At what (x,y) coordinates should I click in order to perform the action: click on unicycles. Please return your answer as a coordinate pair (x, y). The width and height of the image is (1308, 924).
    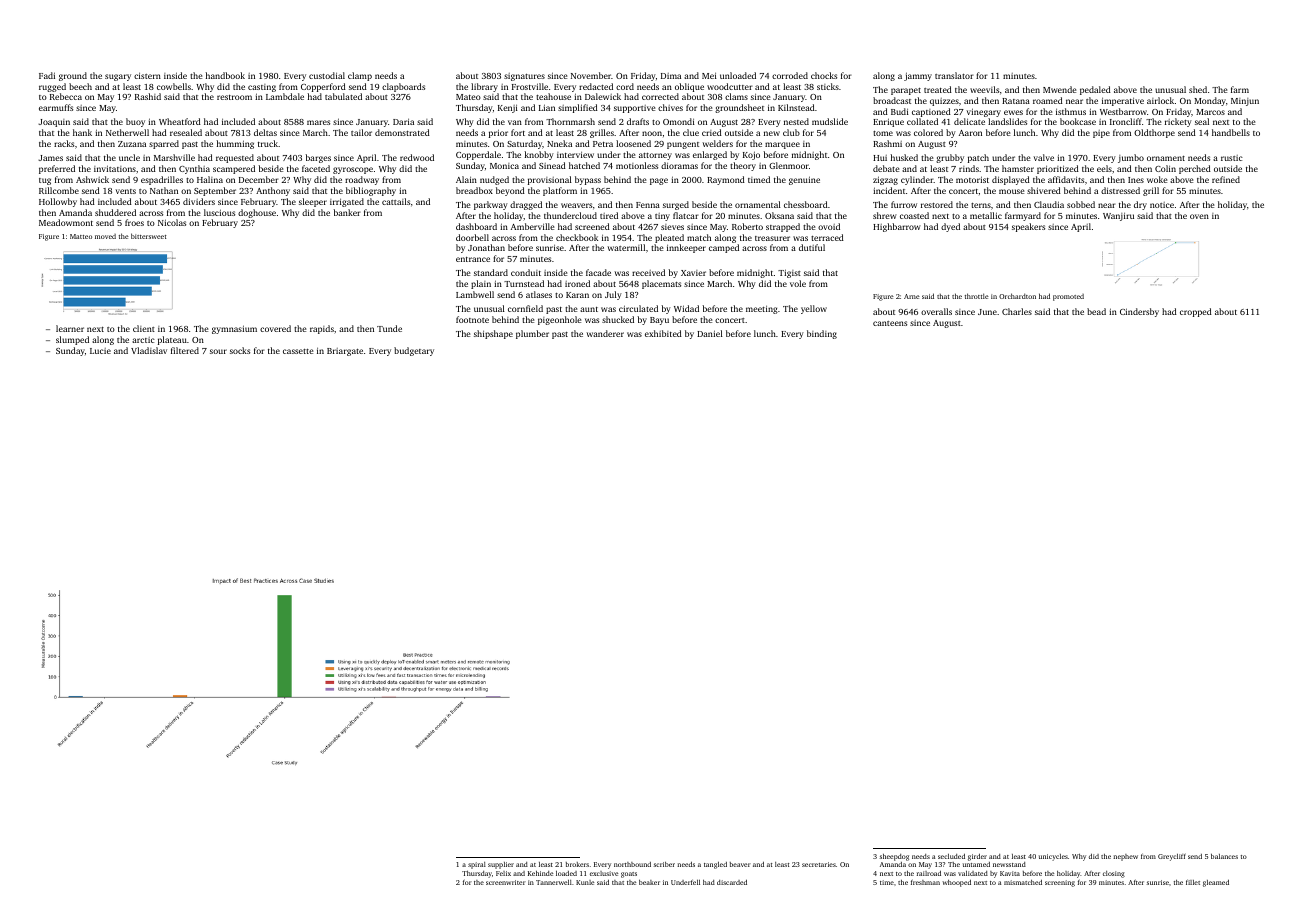
    Looking at the image, I should click on (1053, 857).
